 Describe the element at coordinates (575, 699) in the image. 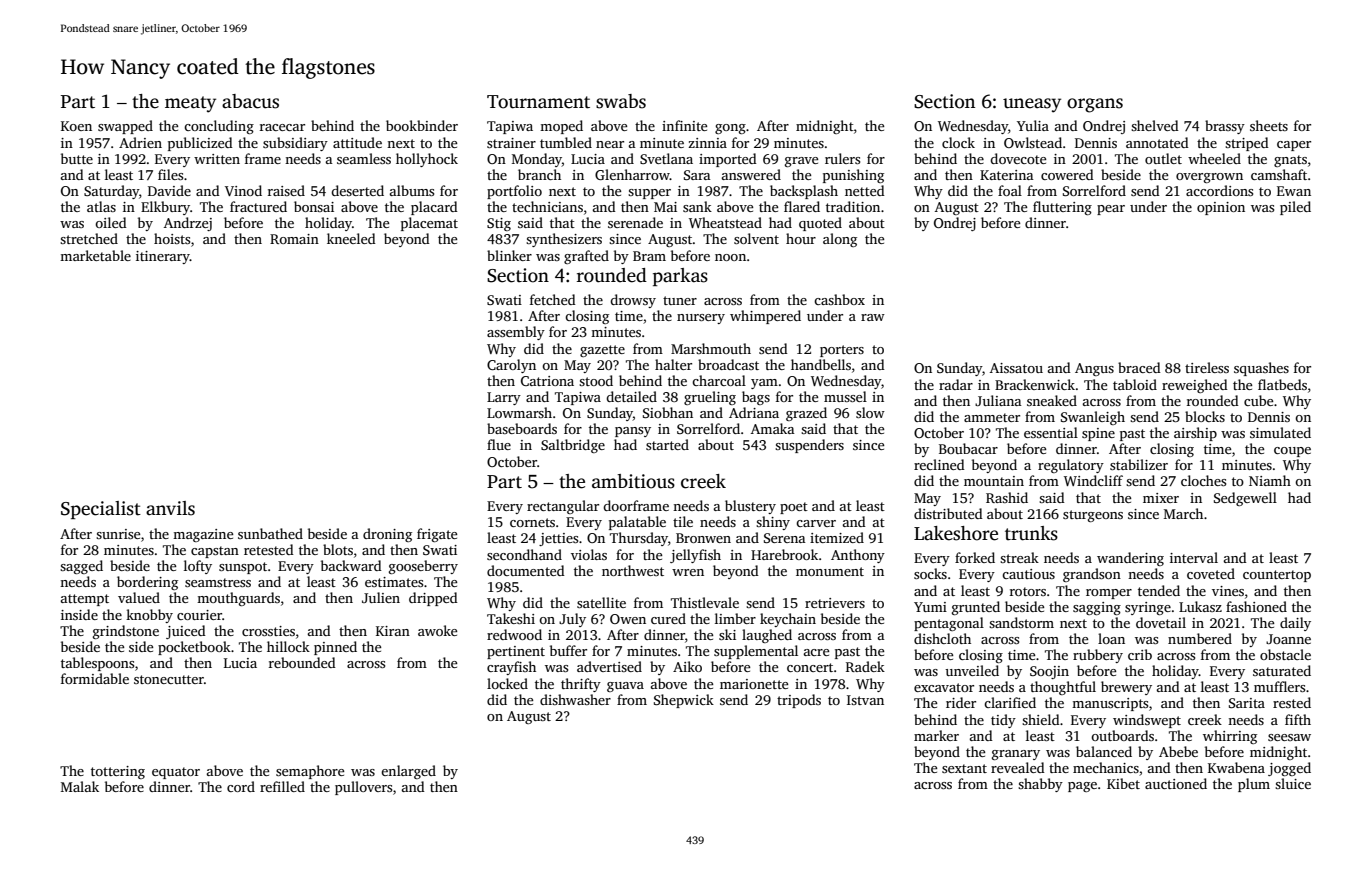

I see `dishwasher` at that location.
